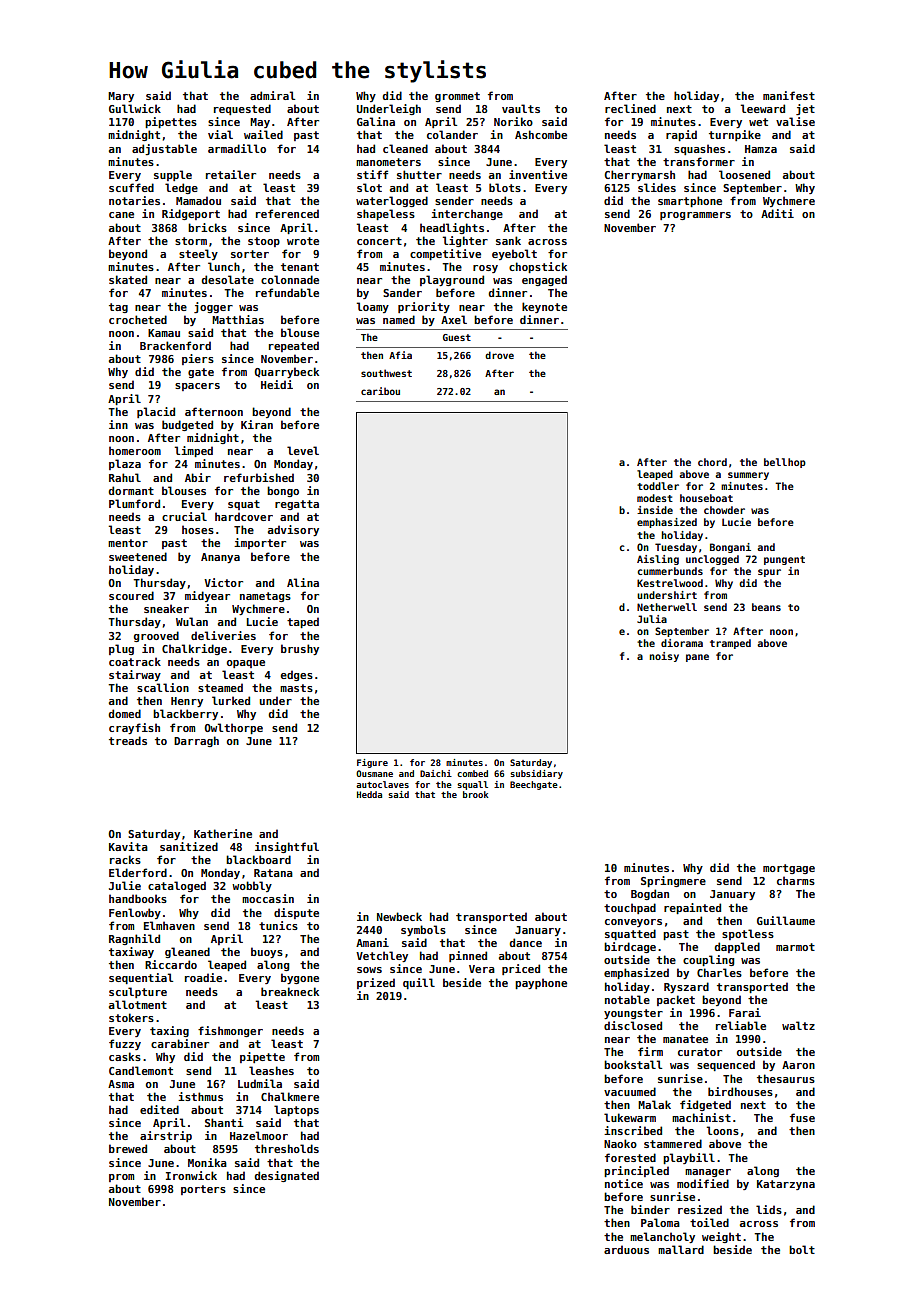 The image size is (924, 1308). I want to click on bellhop, so click(785, 463).
